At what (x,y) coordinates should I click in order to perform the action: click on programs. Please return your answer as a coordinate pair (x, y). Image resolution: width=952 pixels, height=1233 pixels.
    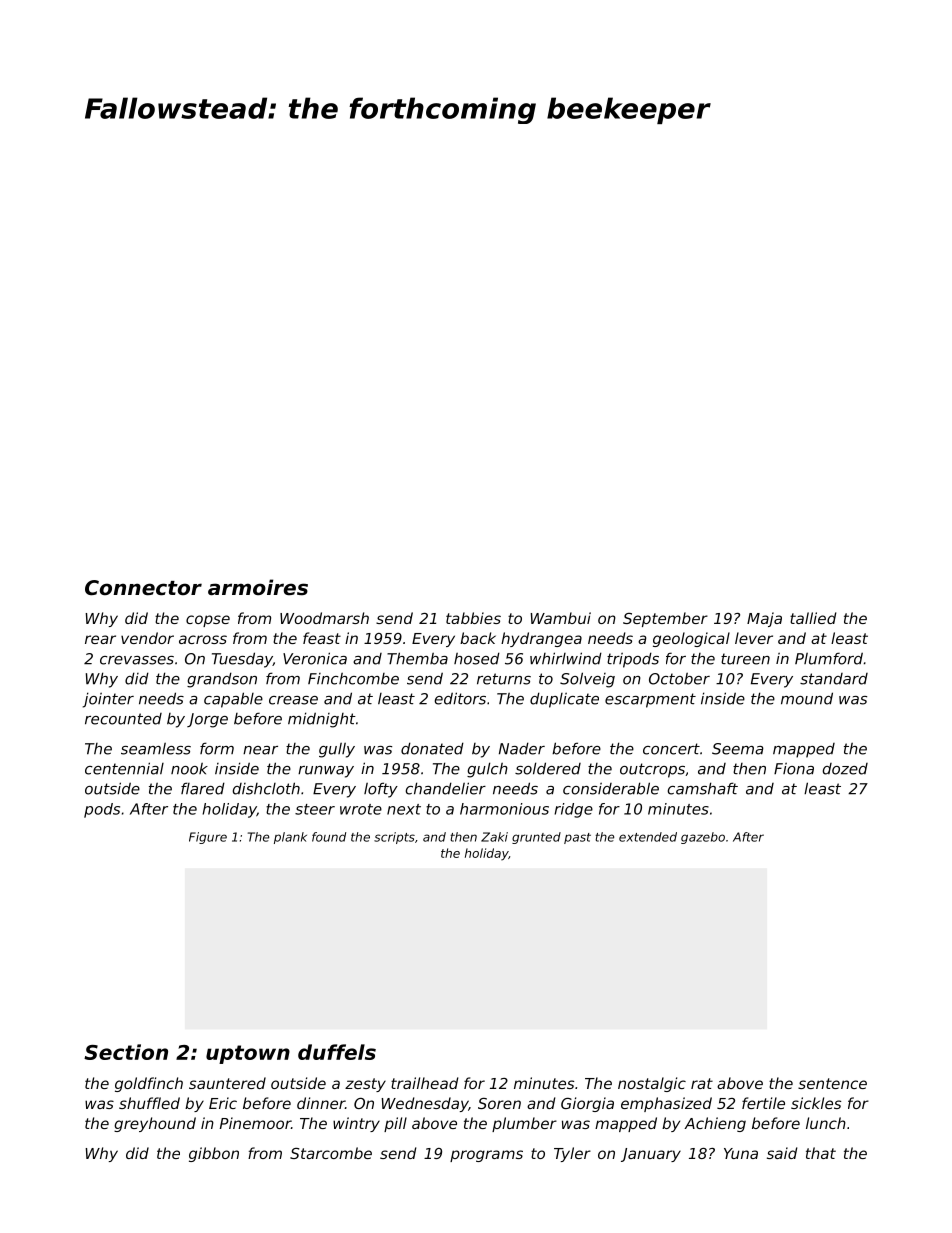
    Looking at the image, I should click on (486, 1156).
